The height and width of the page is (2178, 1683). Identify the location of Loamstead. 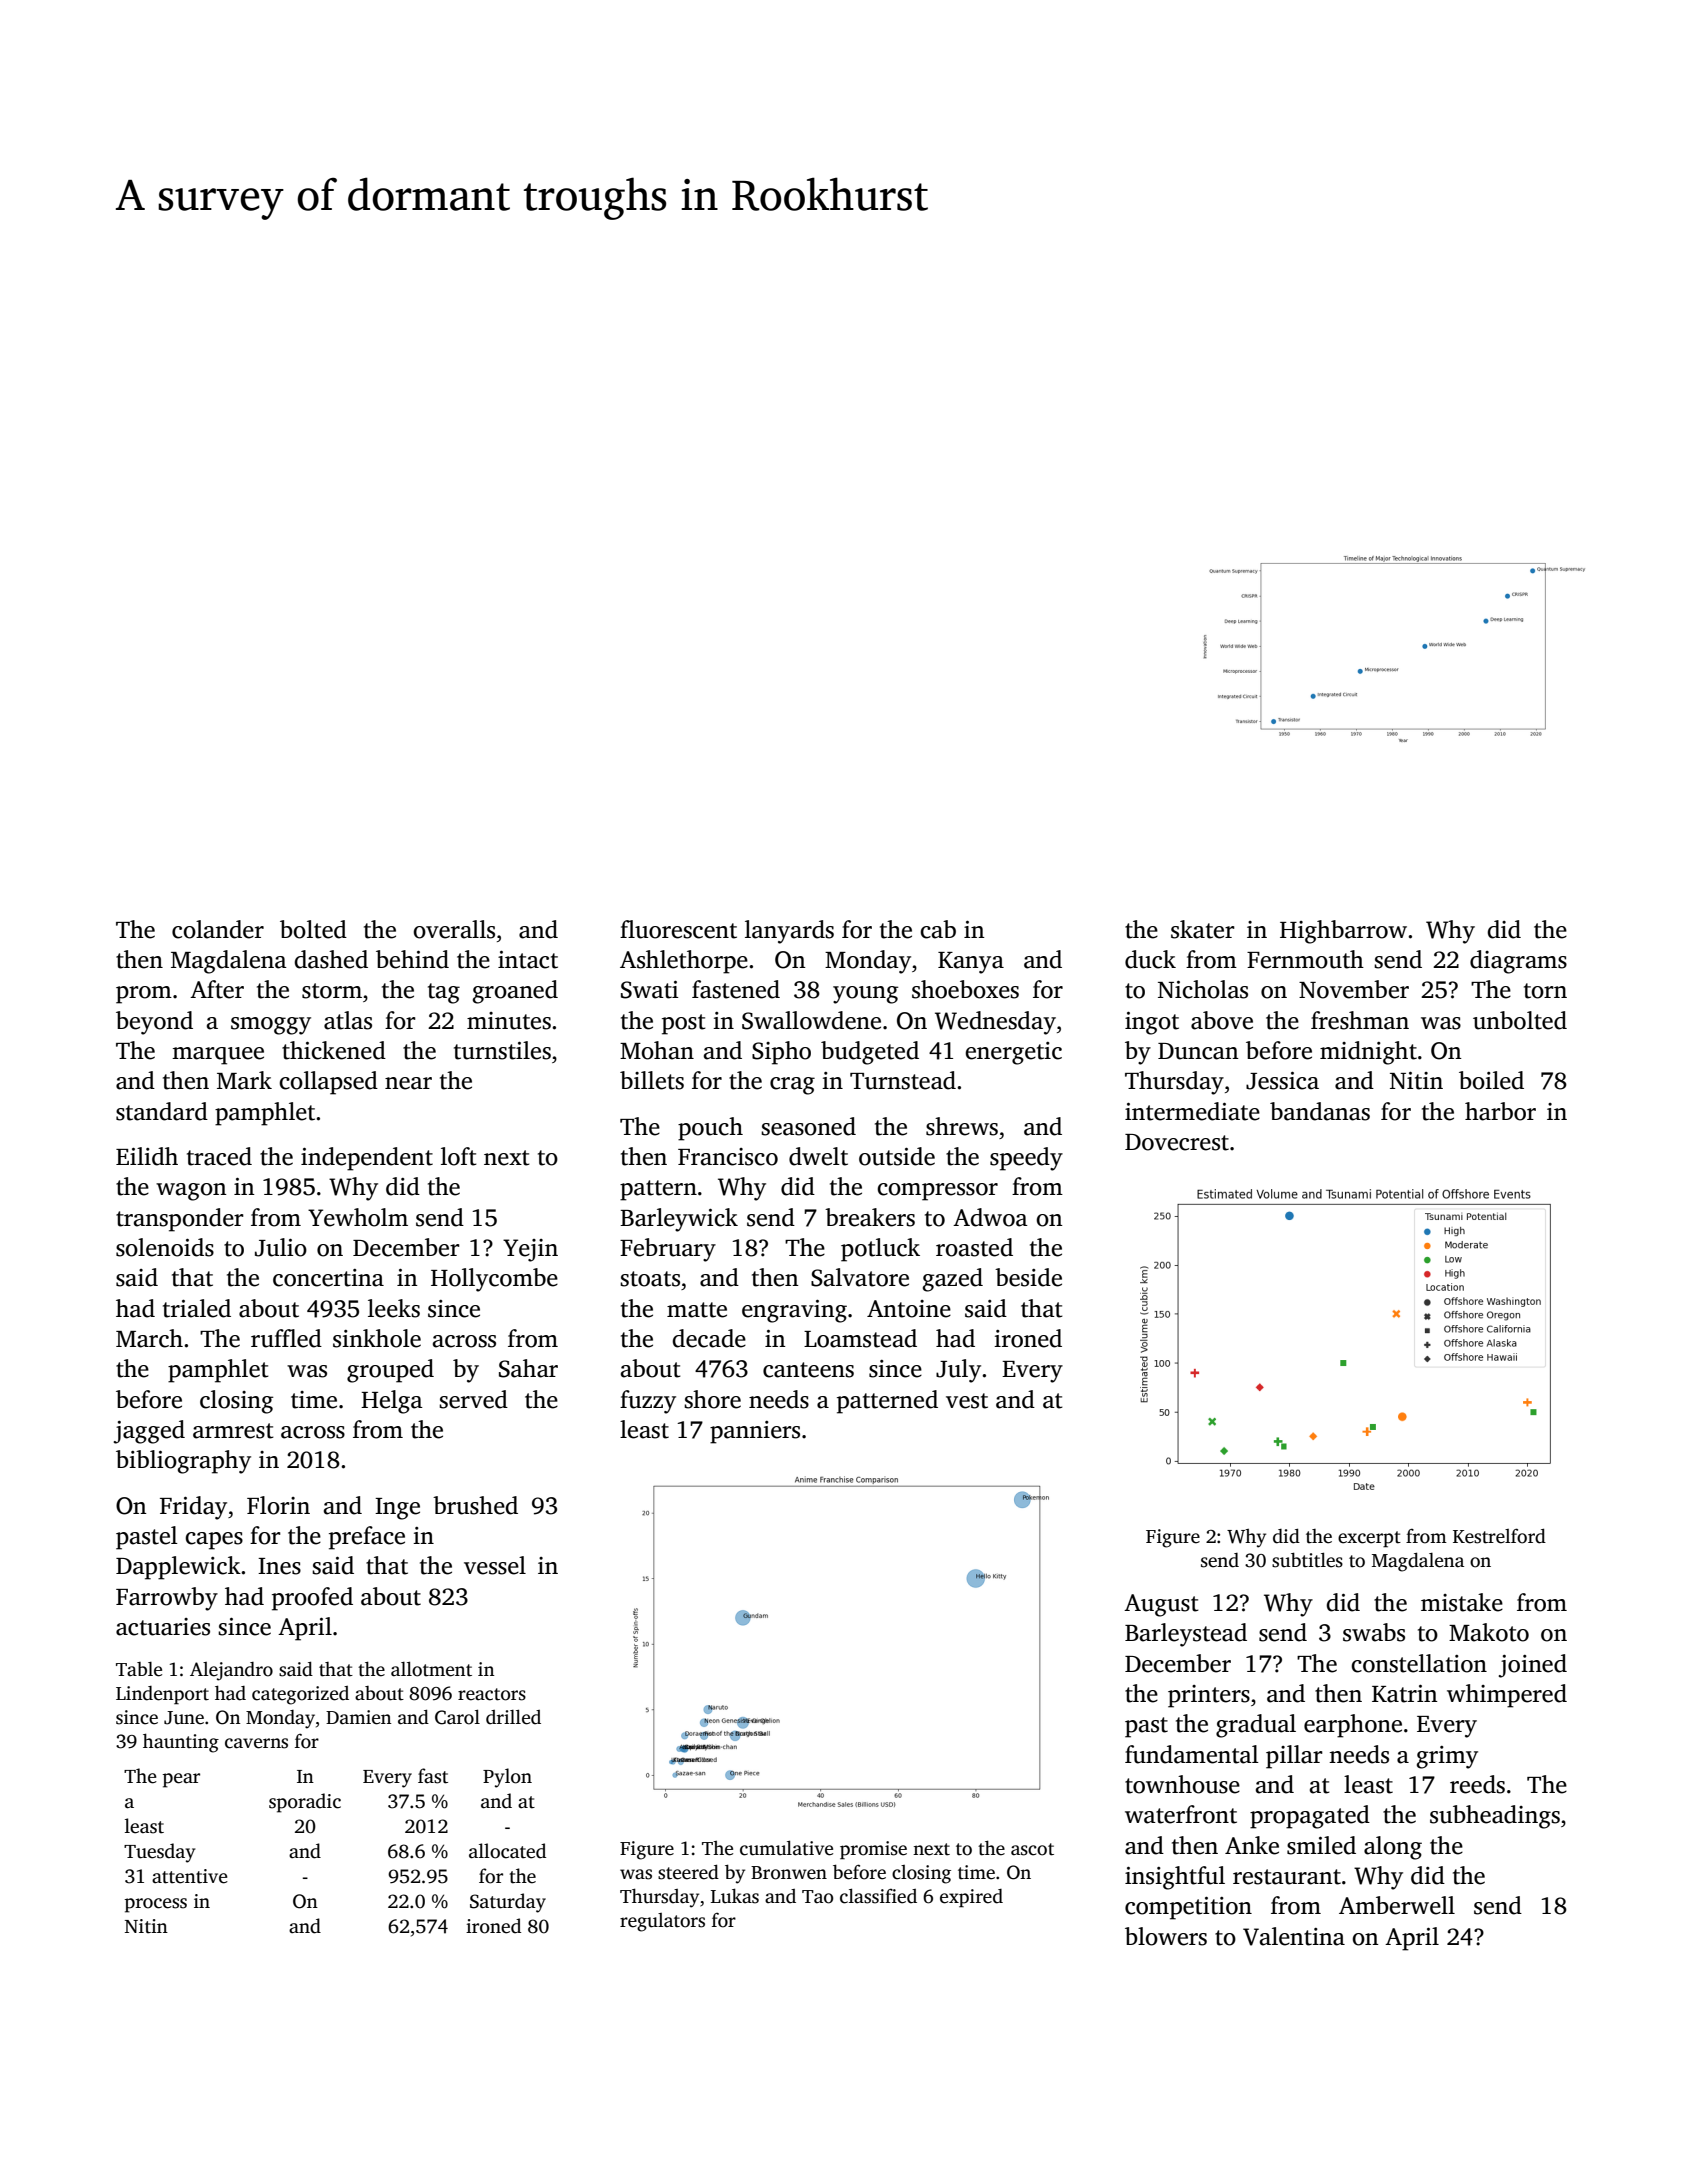
(860, 1338).
